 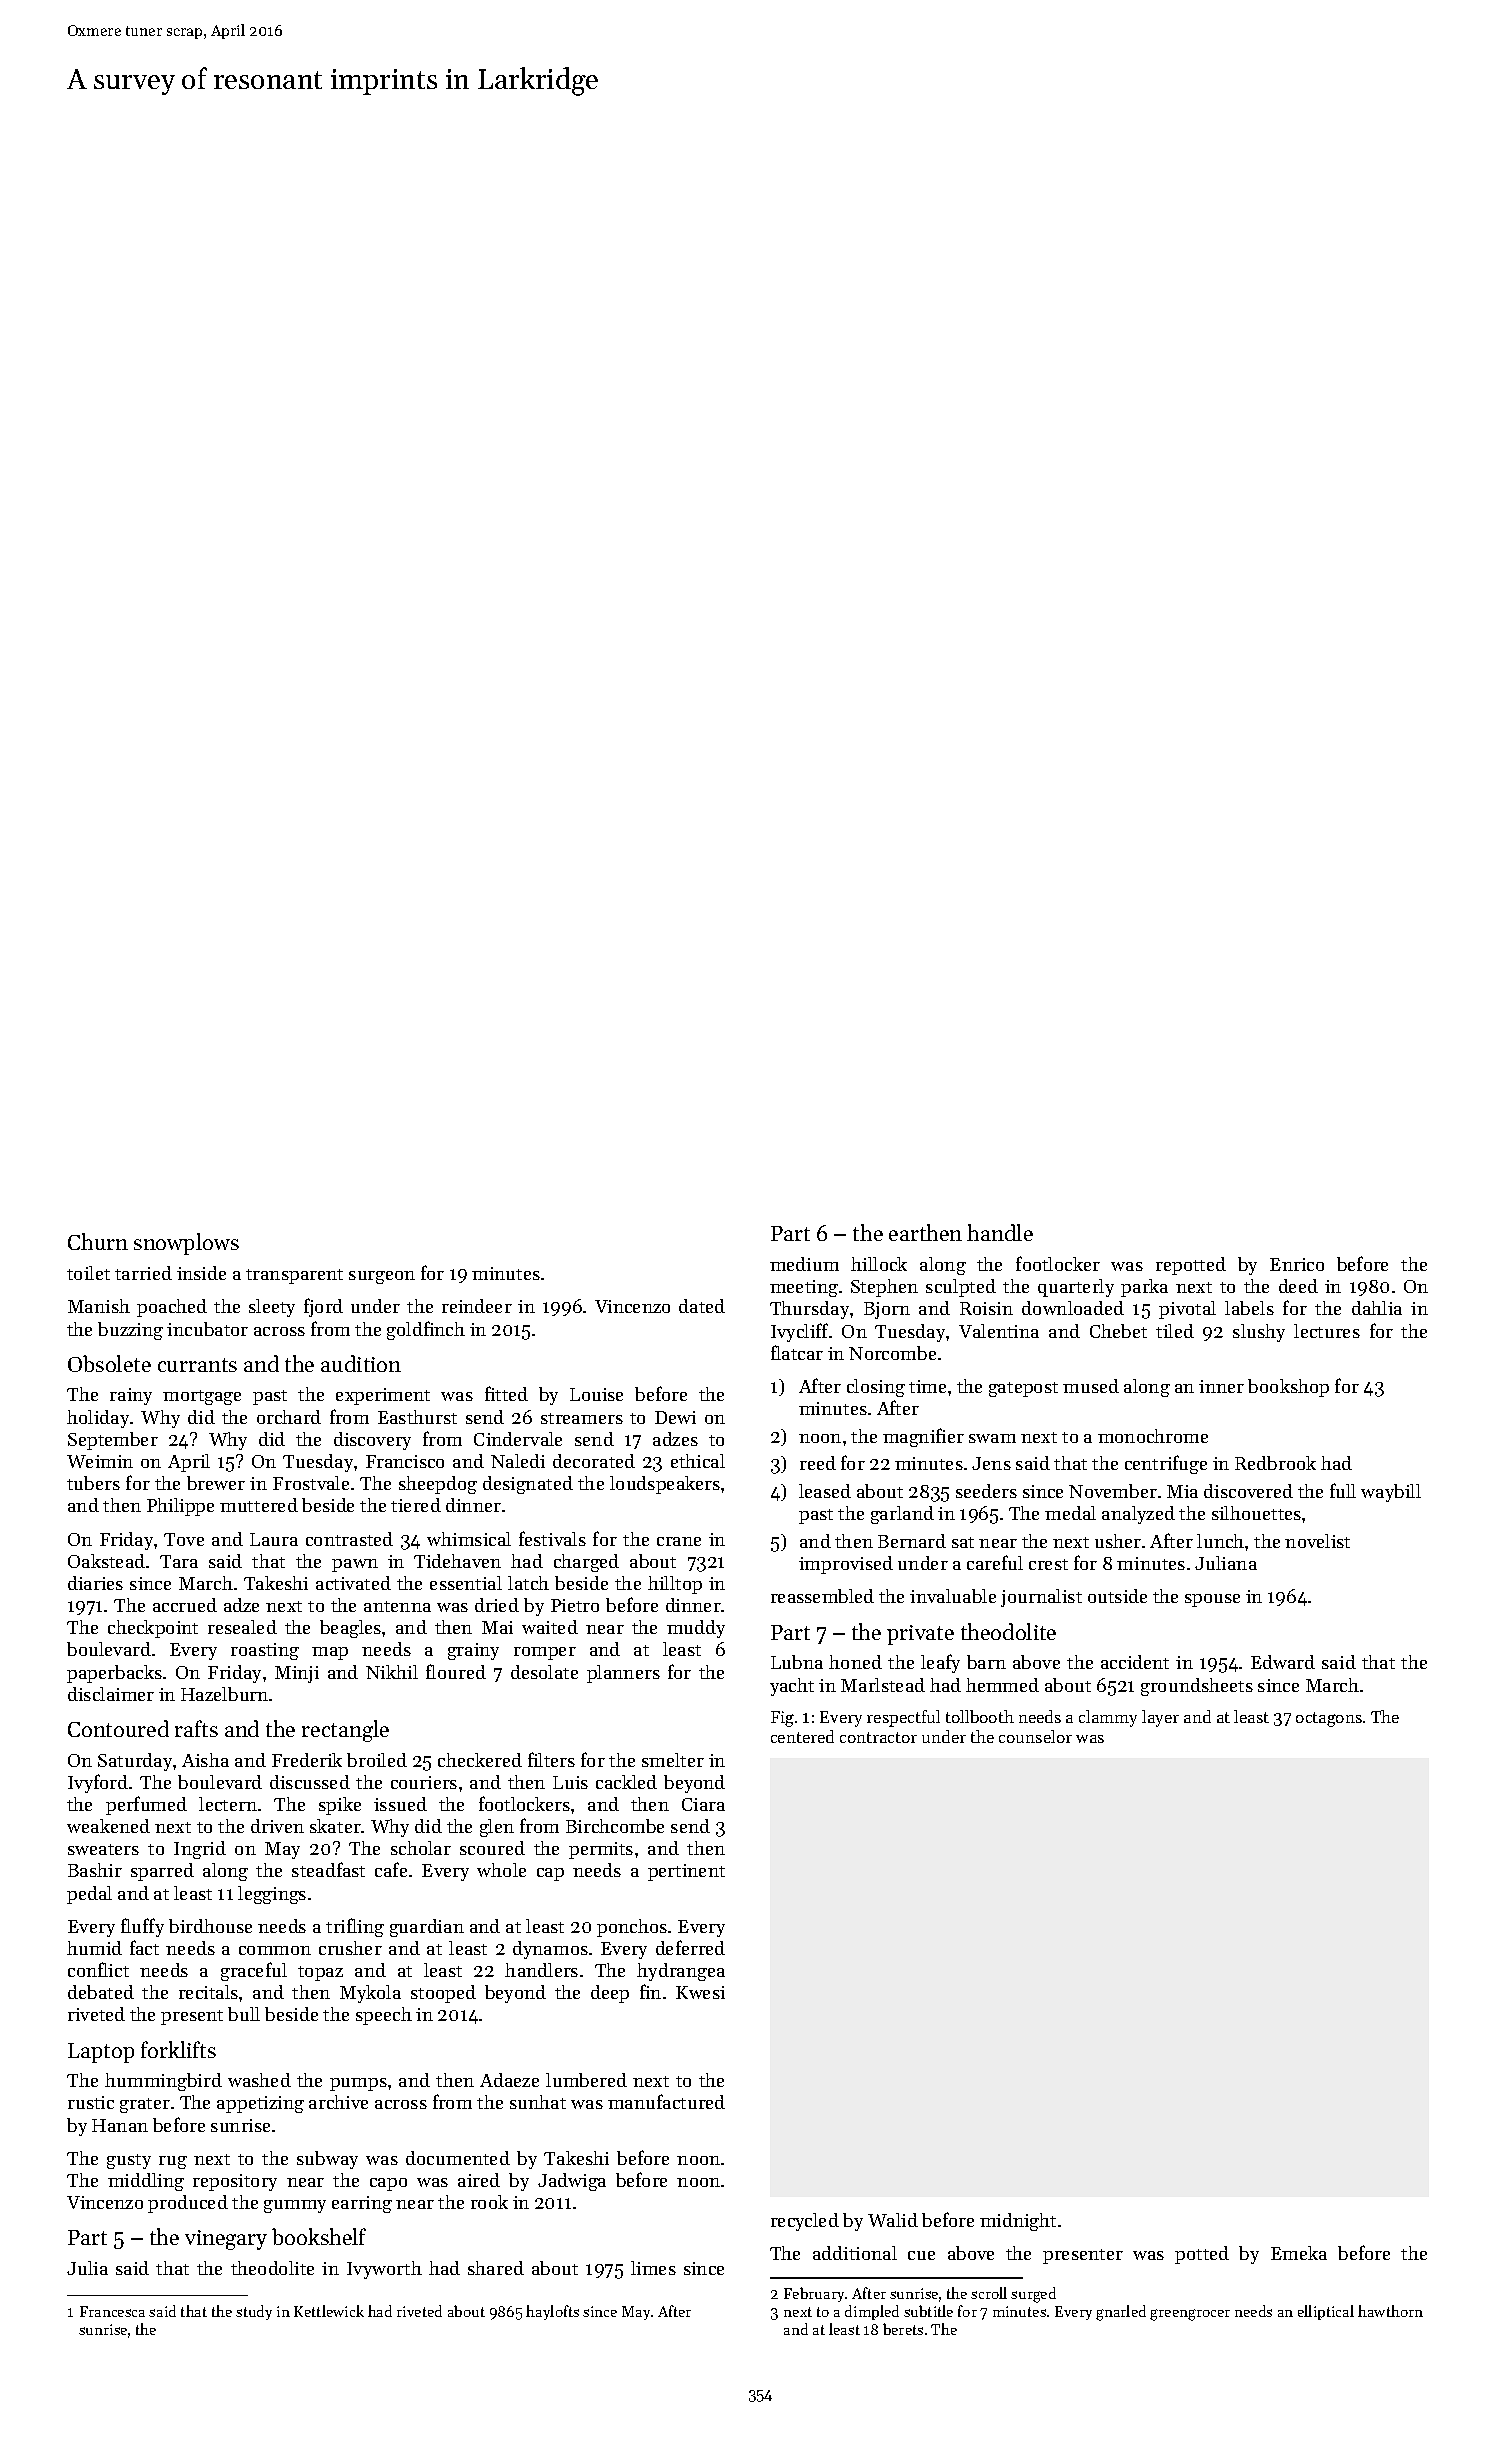 What do you see at coordinates (805, 2222) in the screenshot?
I see `recycled` at bounding box center [805, 2222].
